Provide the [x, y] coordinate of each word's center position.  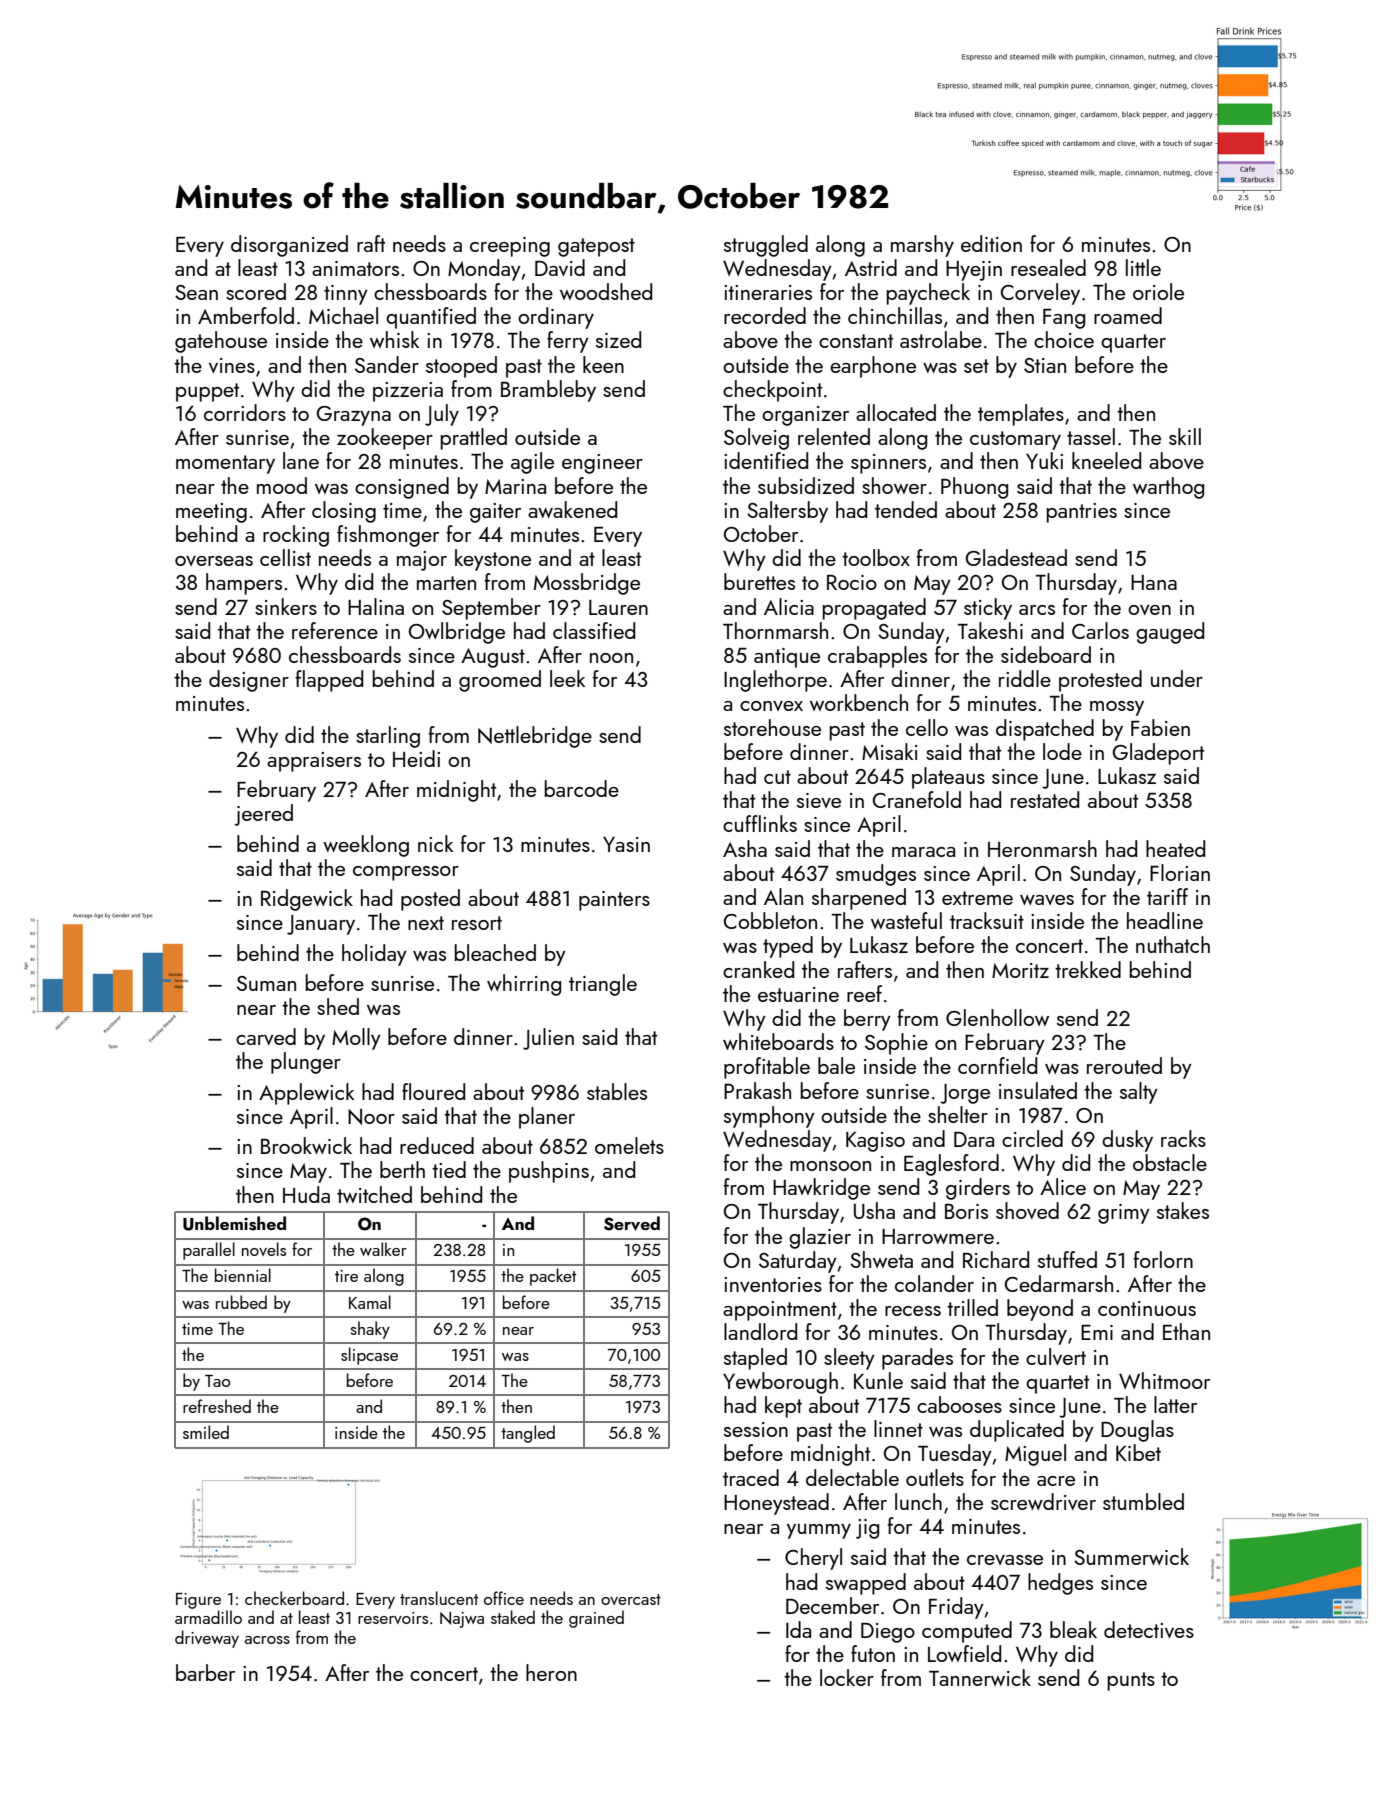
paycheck [928, 294]
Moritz [1020, 970]
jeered [264, 815]
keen [603, 364]
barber [205, 1672]
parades [917, 1359]
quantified [431, 318]
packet [553, 1277]
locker [847, 1677]
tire [346, 1276]
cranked [758, 969]
